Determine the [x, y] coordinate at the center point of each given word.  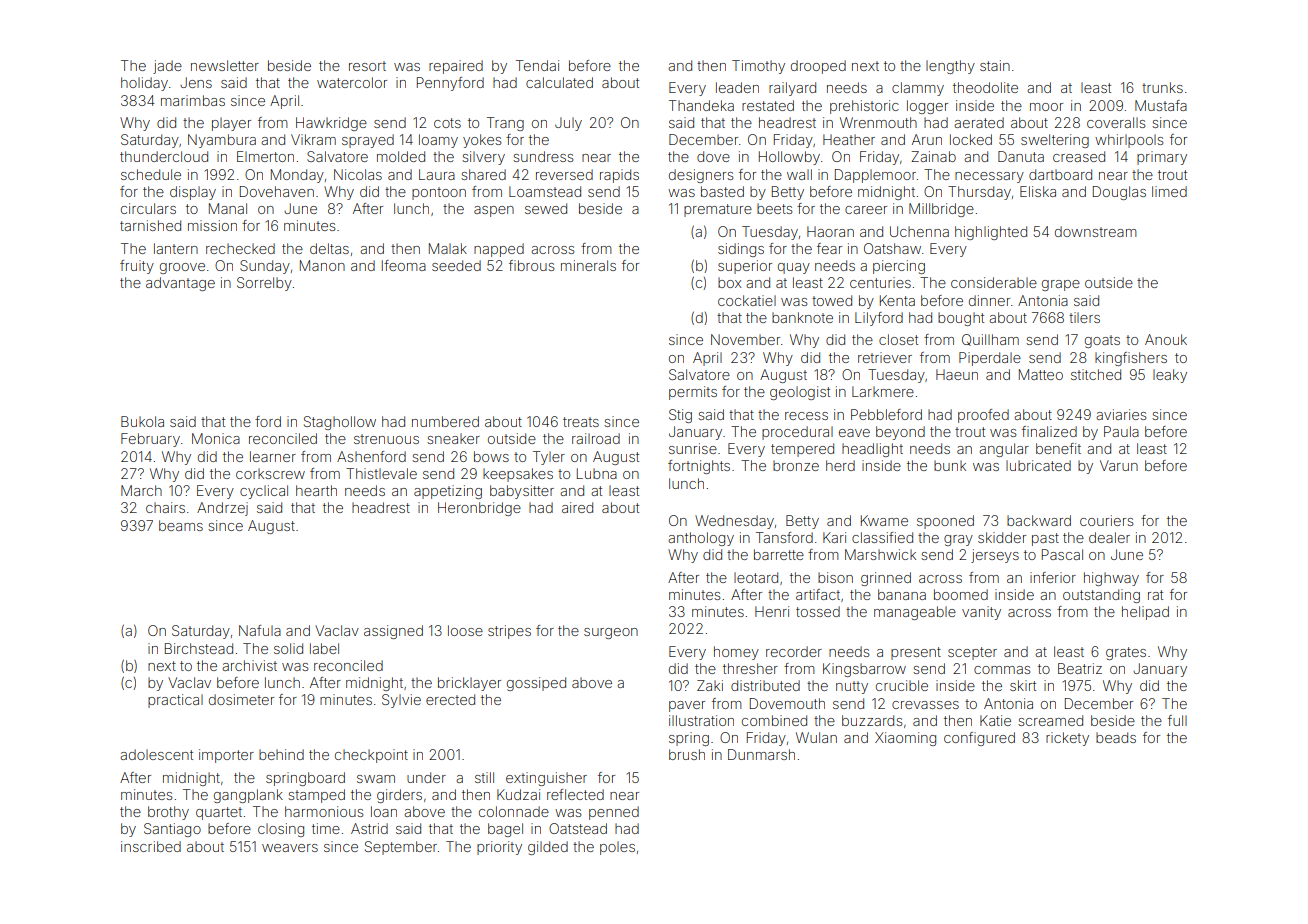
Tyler [549, 458]
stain [995, 65]
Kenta [897, 300]
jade [167, 67]
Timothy [758, 67]
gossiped [536, 684]
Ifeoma [404, 265]
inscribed [151, 846]
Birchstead [199, 648]
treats [581, 422]
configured [979, 739]
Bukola [142, 421]
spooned [945, 522]
